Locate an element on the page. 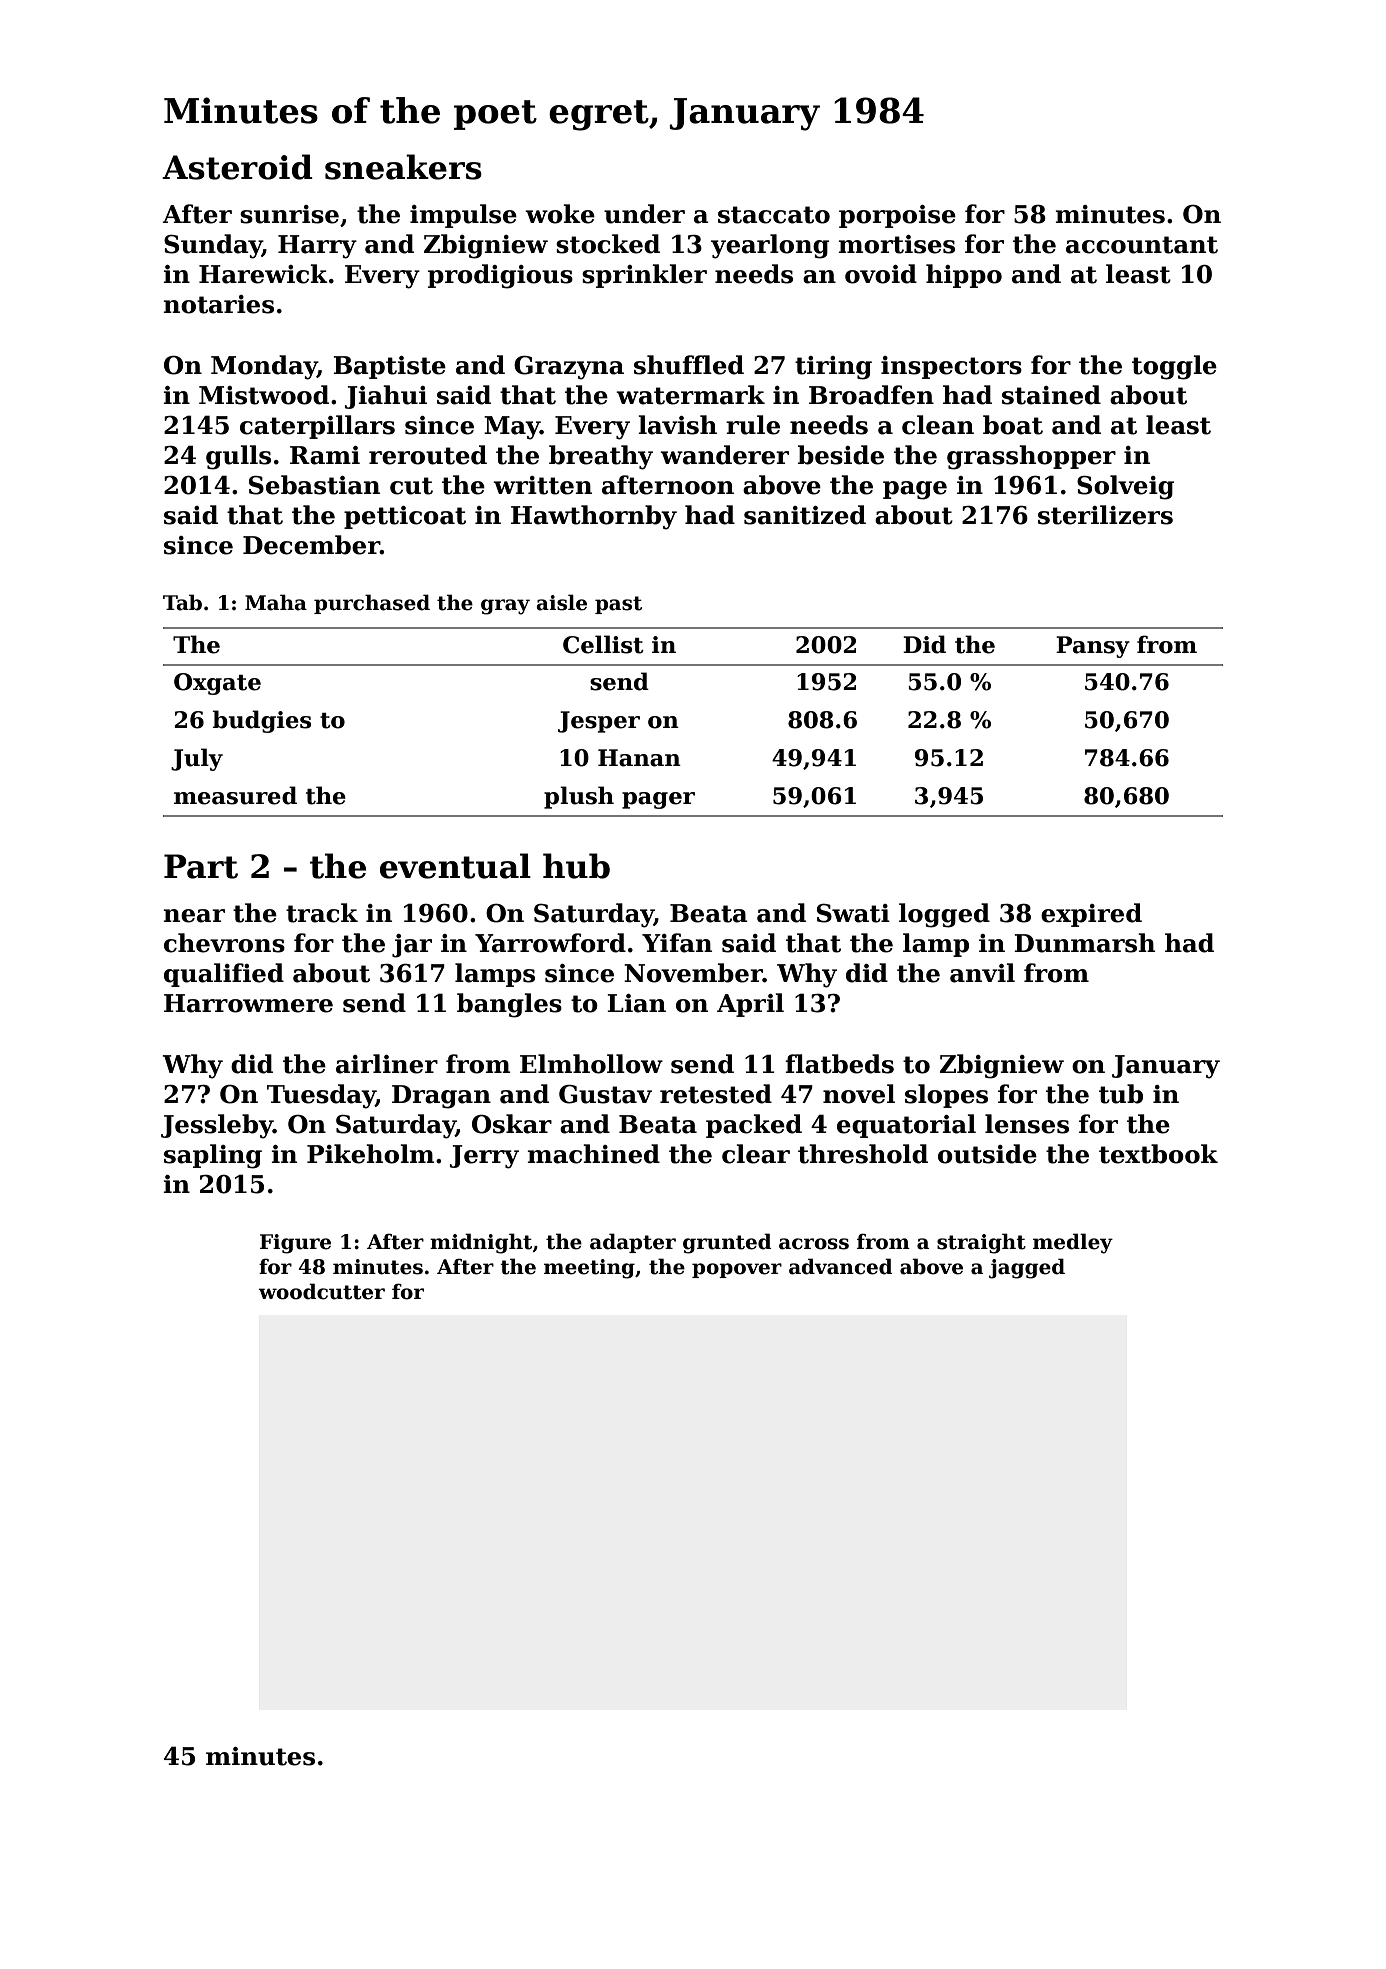 The width and height of the image is (1386, 1969). staccato is located at coordinates (774, 215).
